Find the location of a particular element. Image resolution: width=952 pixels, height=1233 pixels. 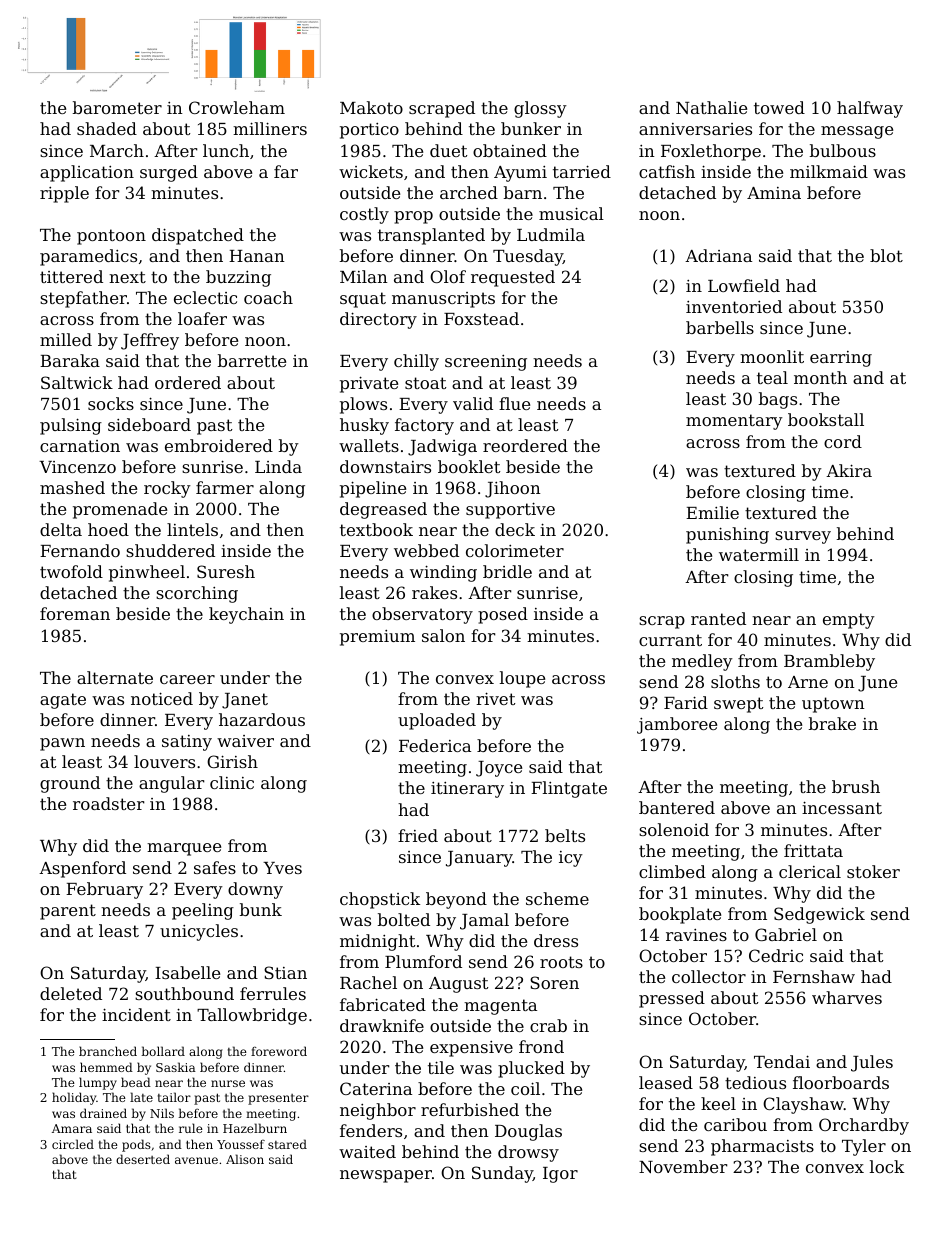

punishing is located at coordinates (727, 535).
